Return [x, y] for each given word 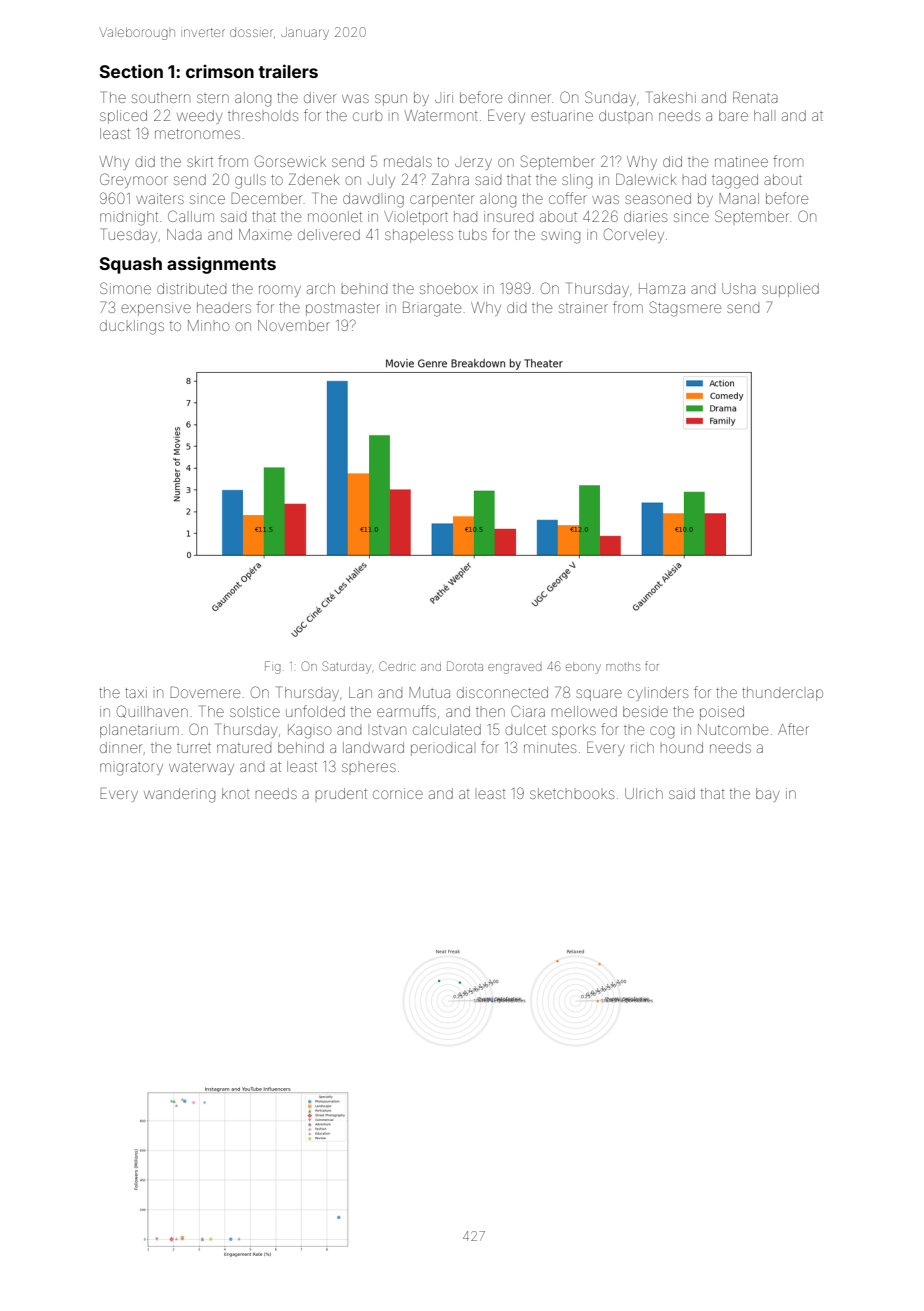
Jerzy [473, 164]
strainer [583, 307]
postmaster [343, 309]
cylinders [658, 694]
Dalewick [646, 179]
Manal [739, 198]
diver [320, 97]
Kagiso [309, 731]
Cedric [397, 666]
